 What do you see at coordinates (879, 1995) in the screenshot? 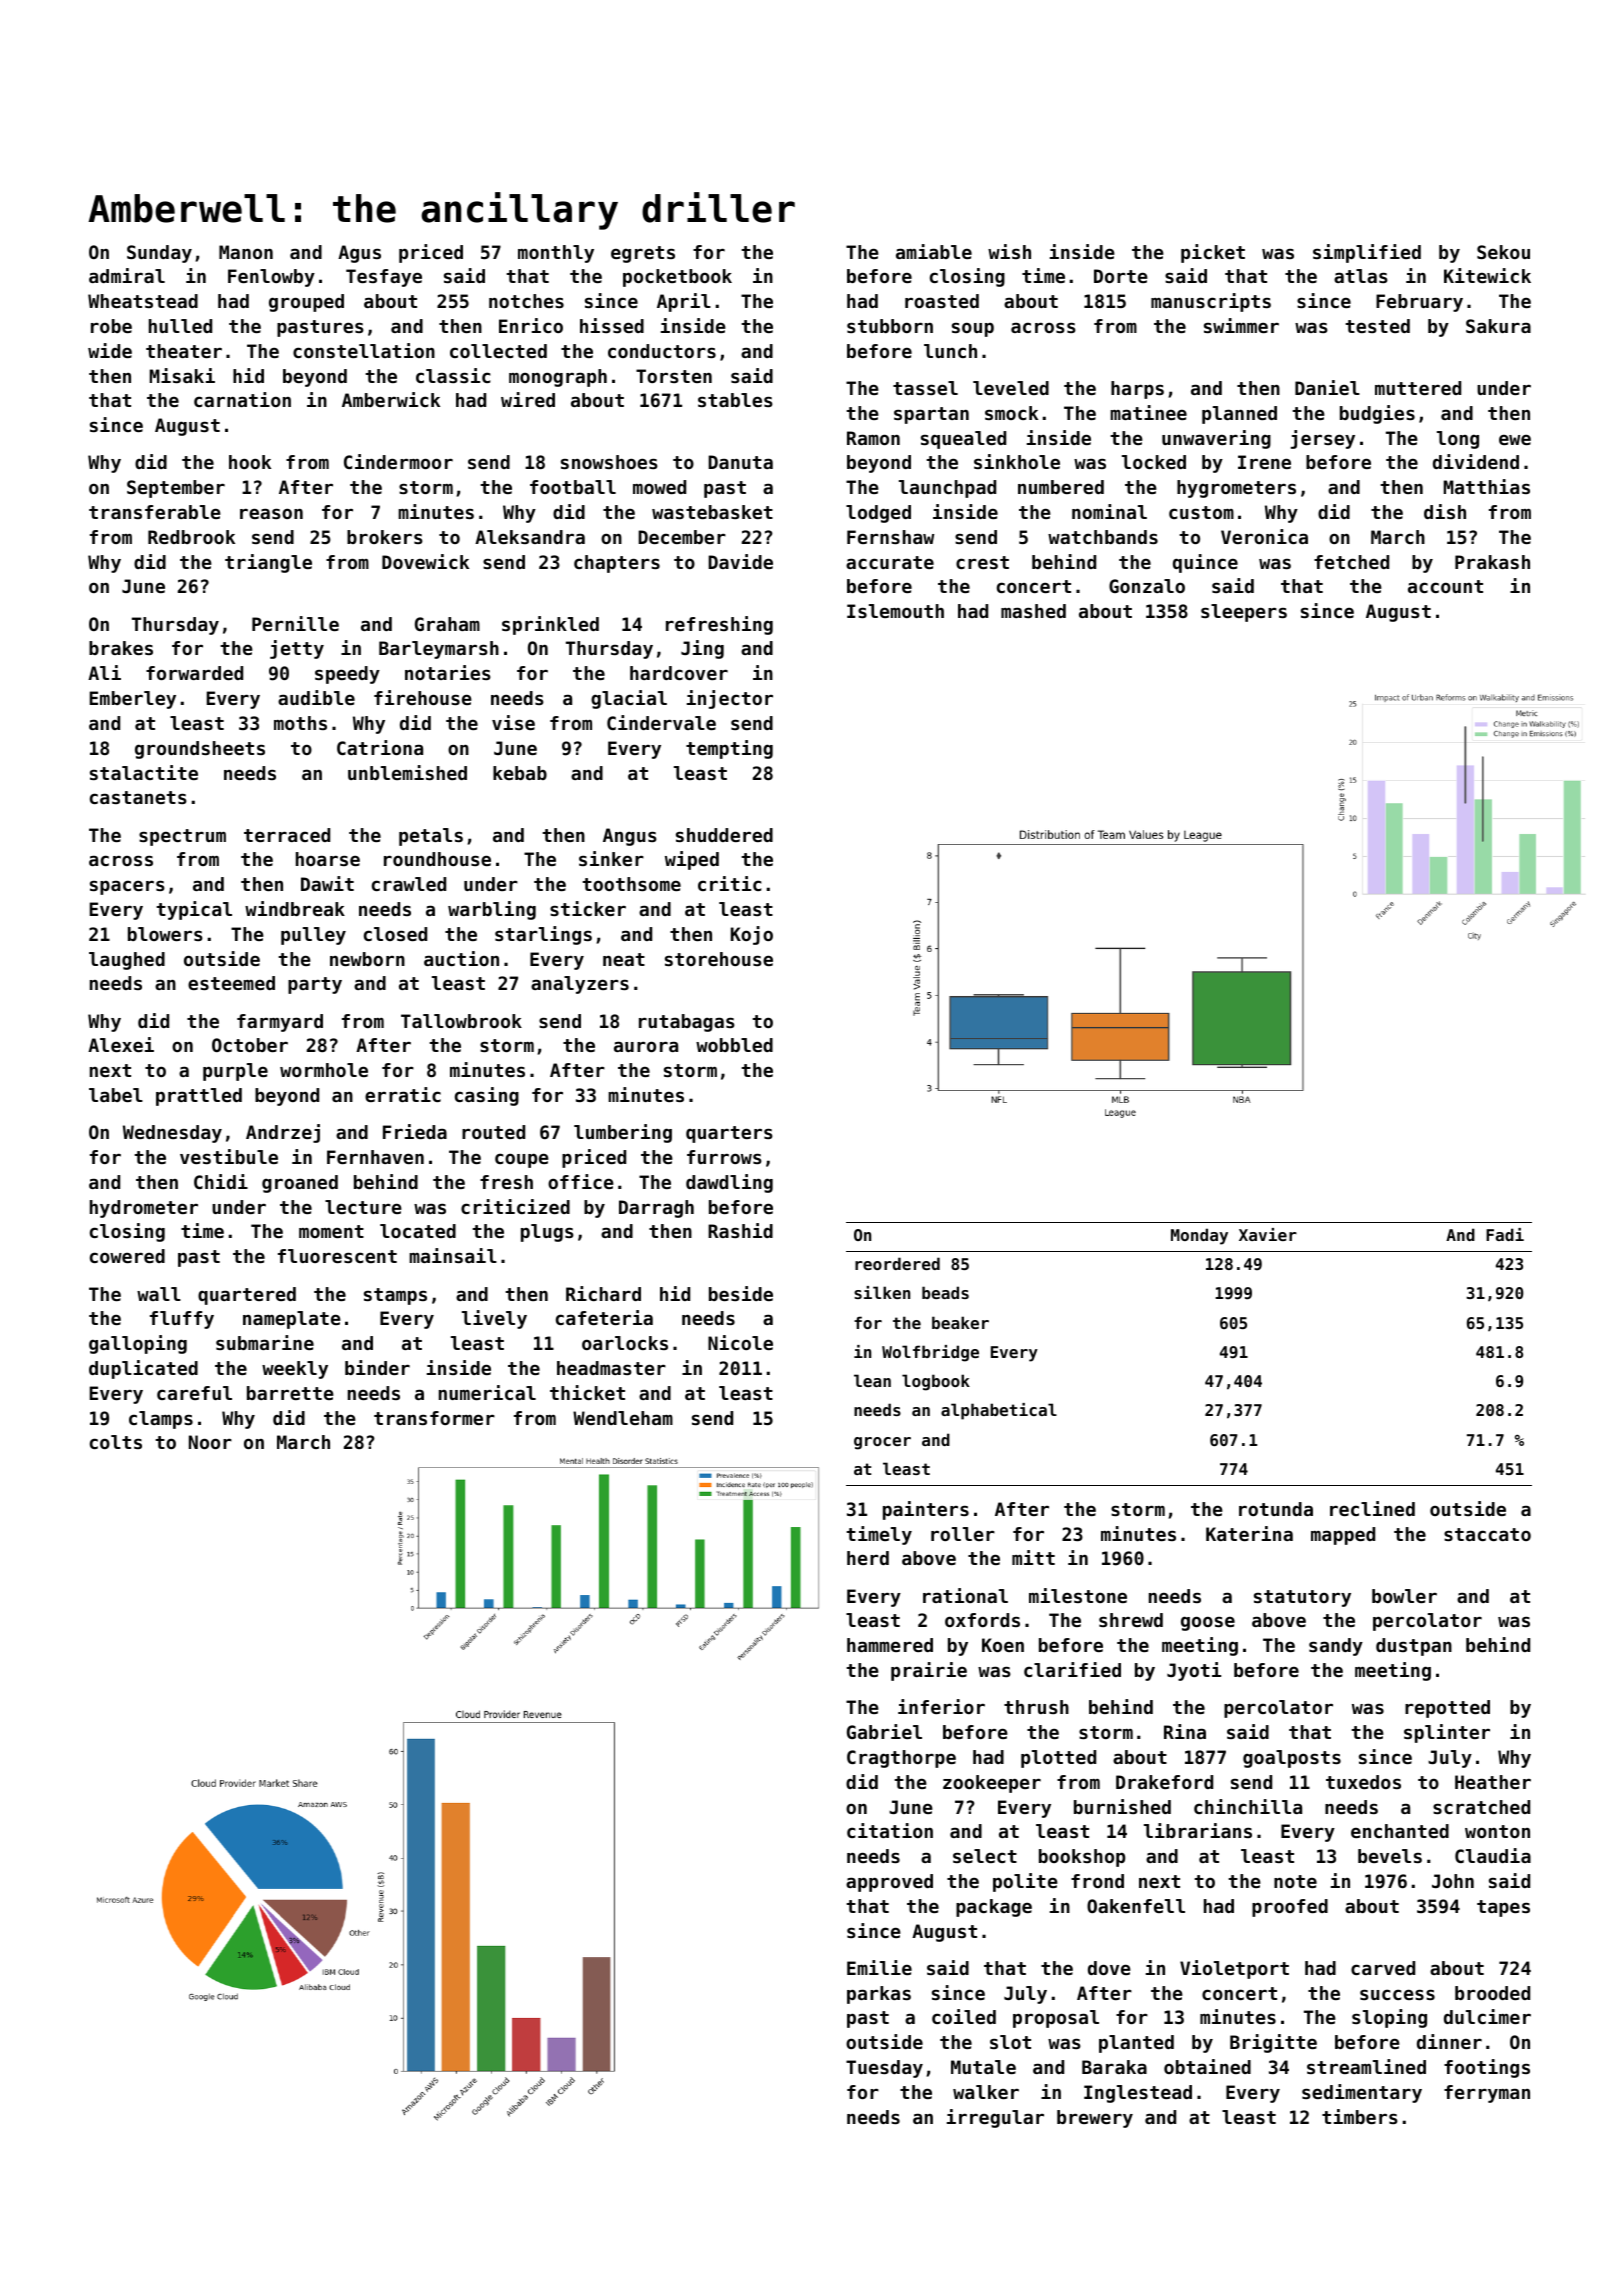
I see `parkas` at bounding box center [879, 1995].
